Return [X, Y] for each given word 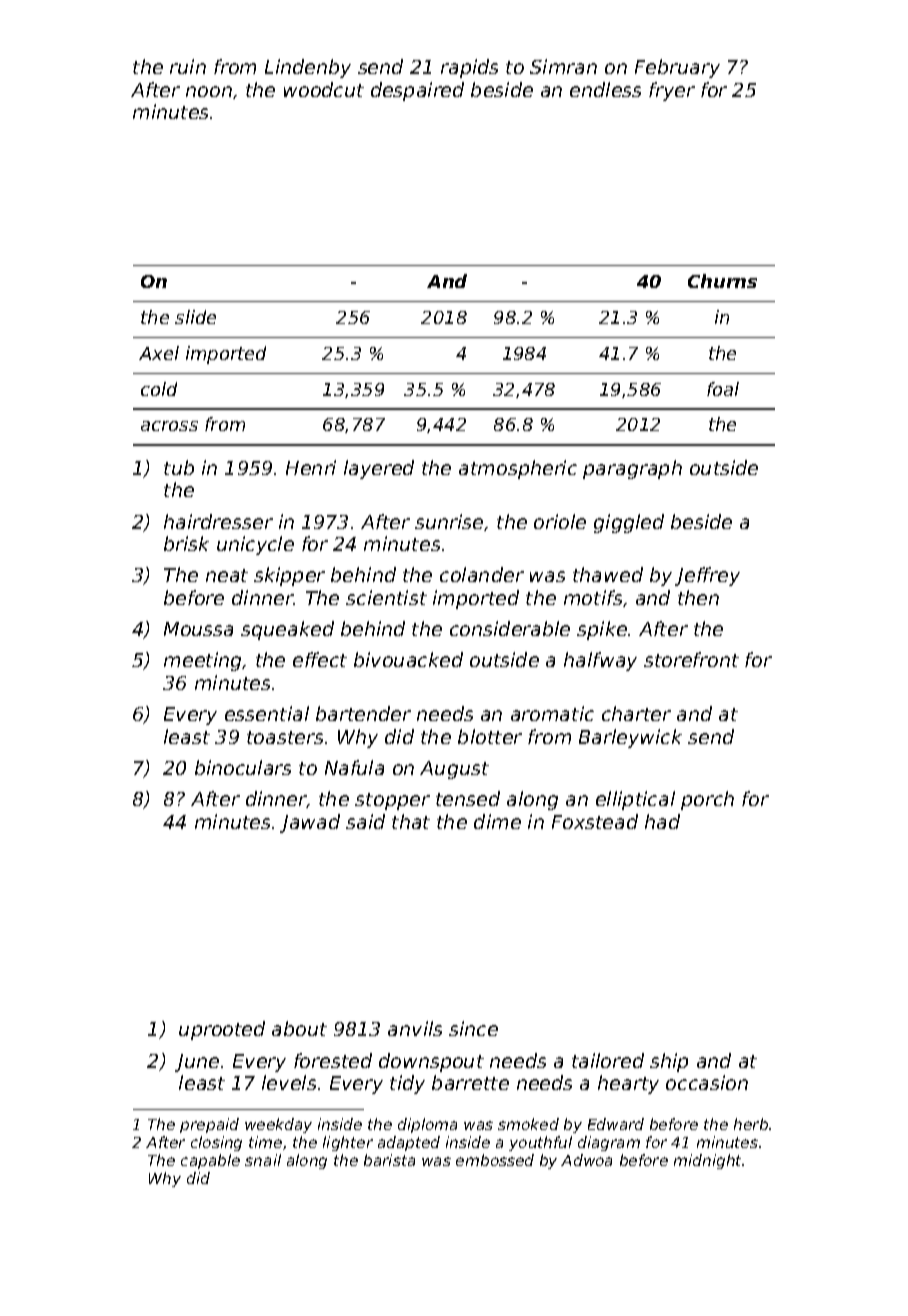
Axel [159, 353]
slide [195, 317]
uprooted [222, 1030]
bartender [363, 713]
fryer [672, 91]
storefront [691, 659]
